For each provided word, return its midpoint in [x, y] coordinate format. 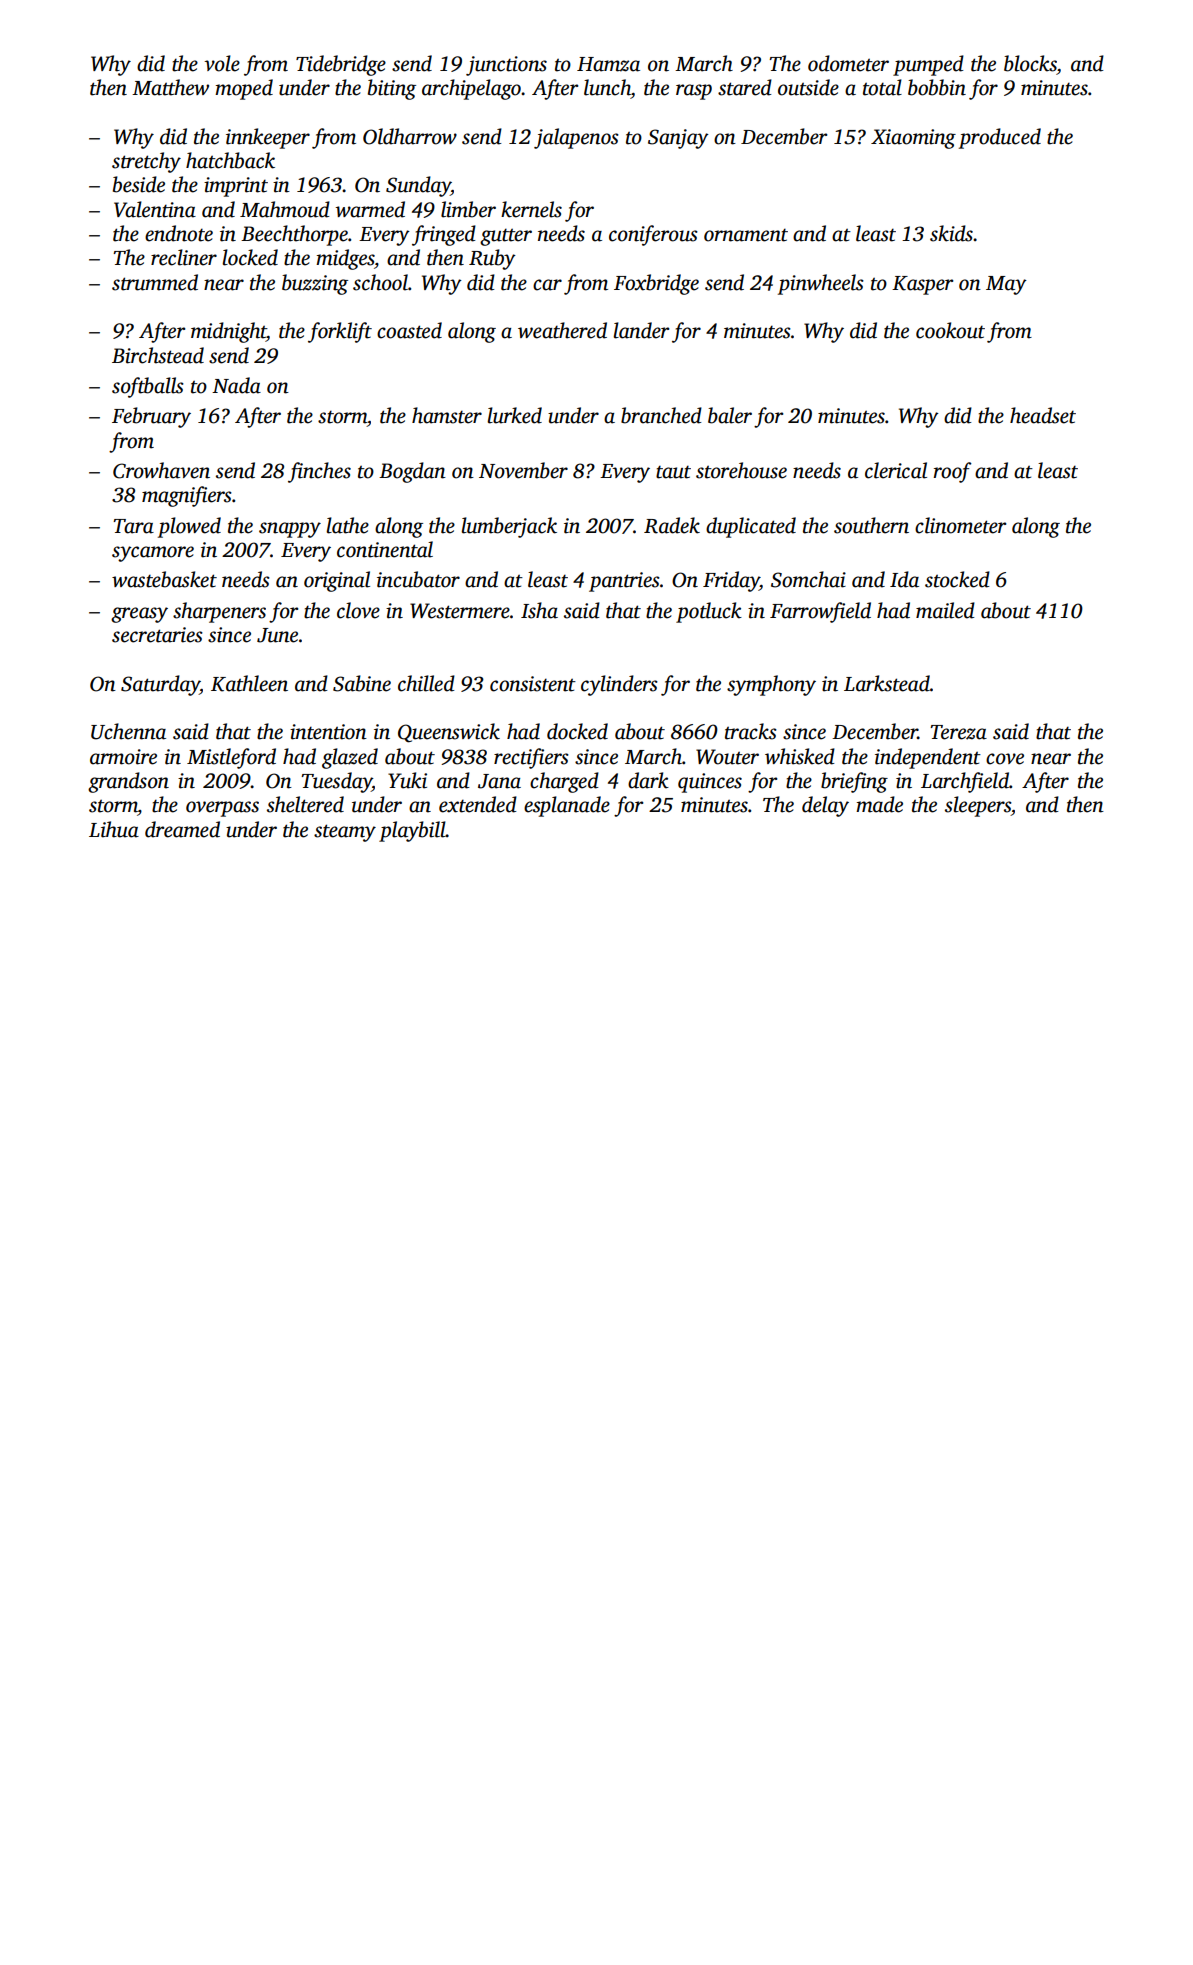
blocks [1030, 63]
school [380, 282]
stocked [957, 579]
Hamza [608, 64]
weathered [562, 330]
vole [222, 63]
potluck [709, 612]
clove [358, 610]
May [1006, 285]
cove [1005, 759]
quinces [710, 783]
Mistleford [231, 758]
